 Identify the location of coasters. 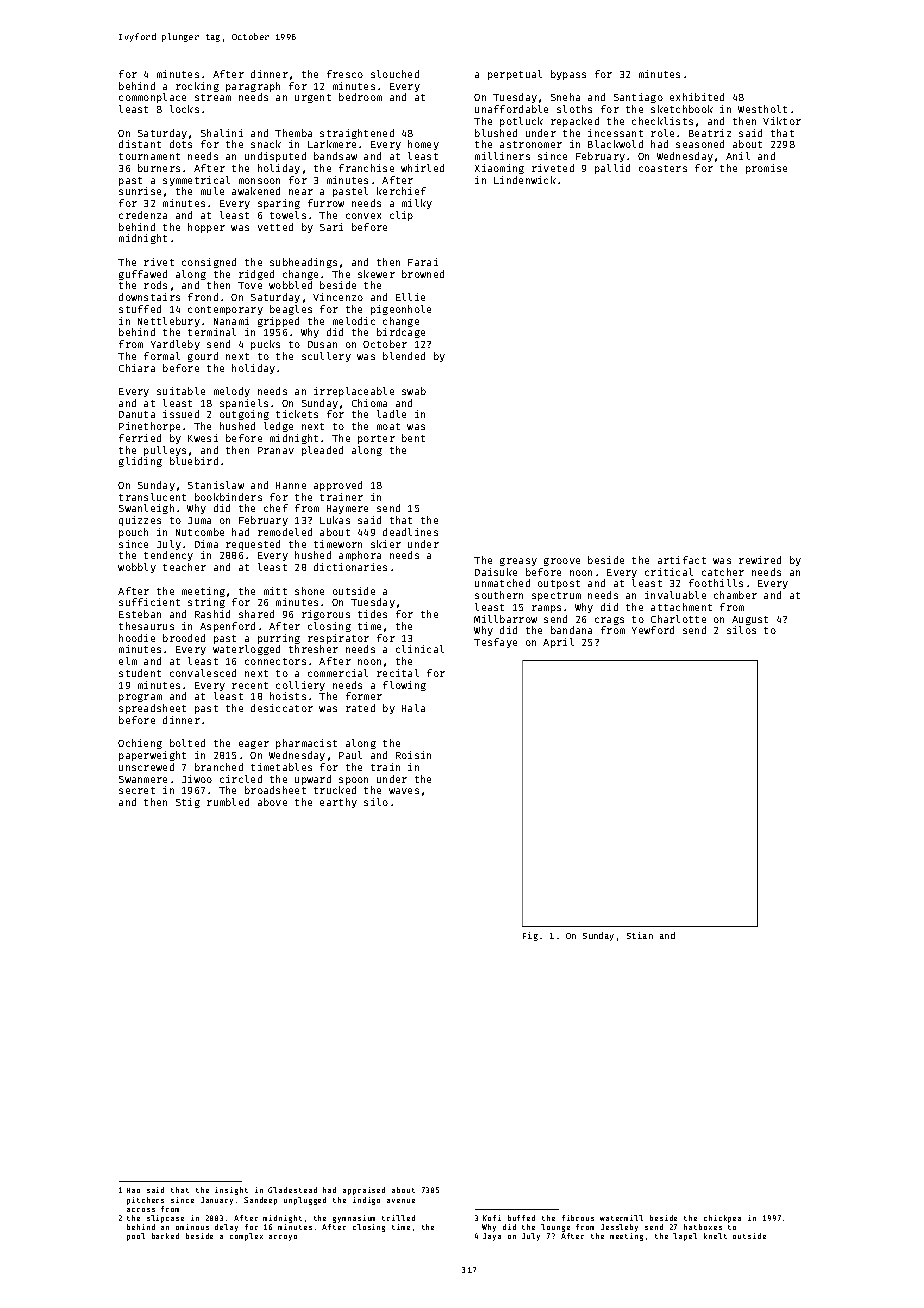
(663, 168).
